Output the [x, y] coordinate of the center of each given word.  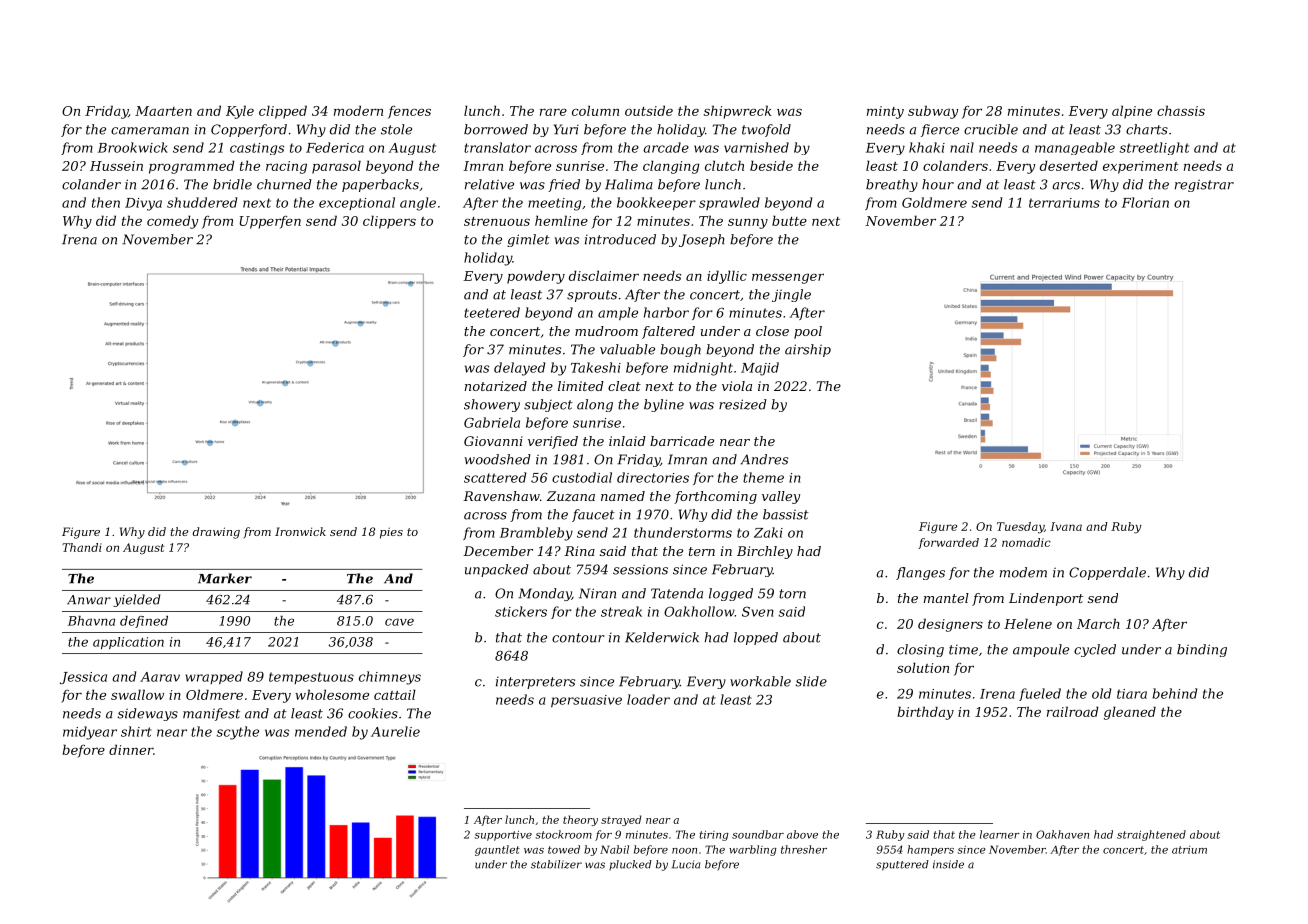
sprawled [729, 203]
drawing [216, 533]
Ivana [1066, 526]
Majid [760, 369]
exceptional [357, 203]
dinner [131, 749]
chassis [1181, 110]
